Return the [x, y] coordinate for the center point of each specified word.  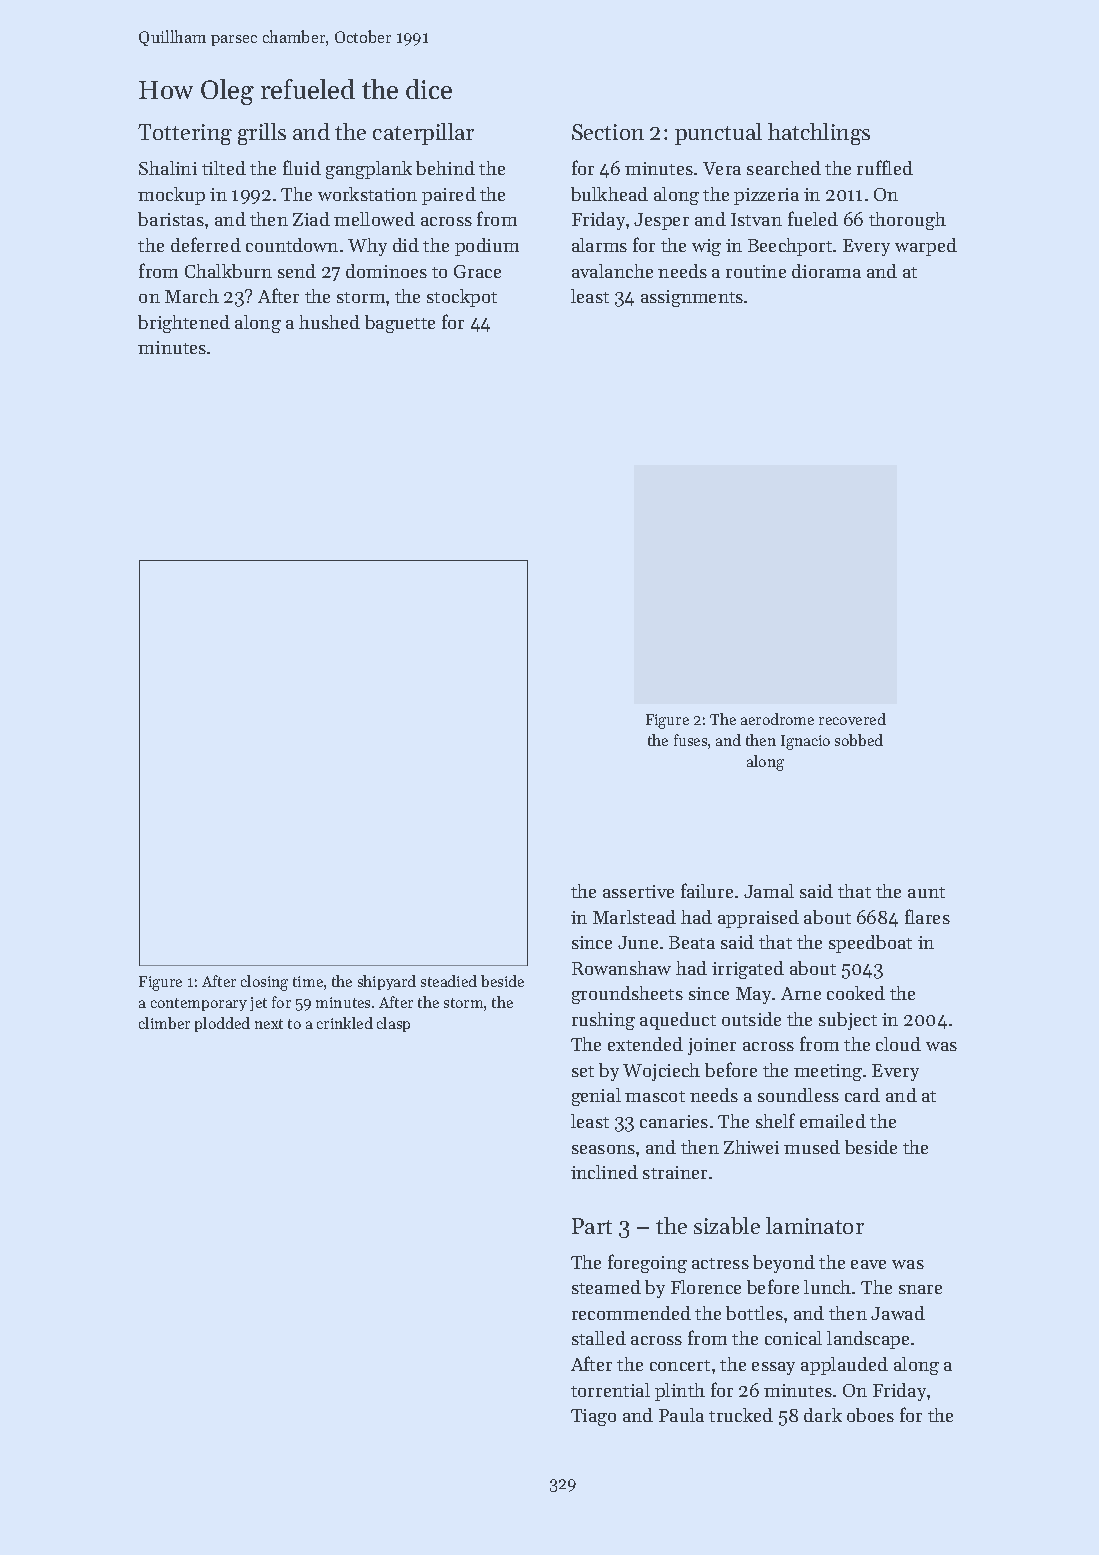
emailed [833, 1121]
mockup [171, 196]
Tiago [593, 1417]
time [308, 981]
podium [487, 247]
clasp [393, 1024]
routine [756, 271]
